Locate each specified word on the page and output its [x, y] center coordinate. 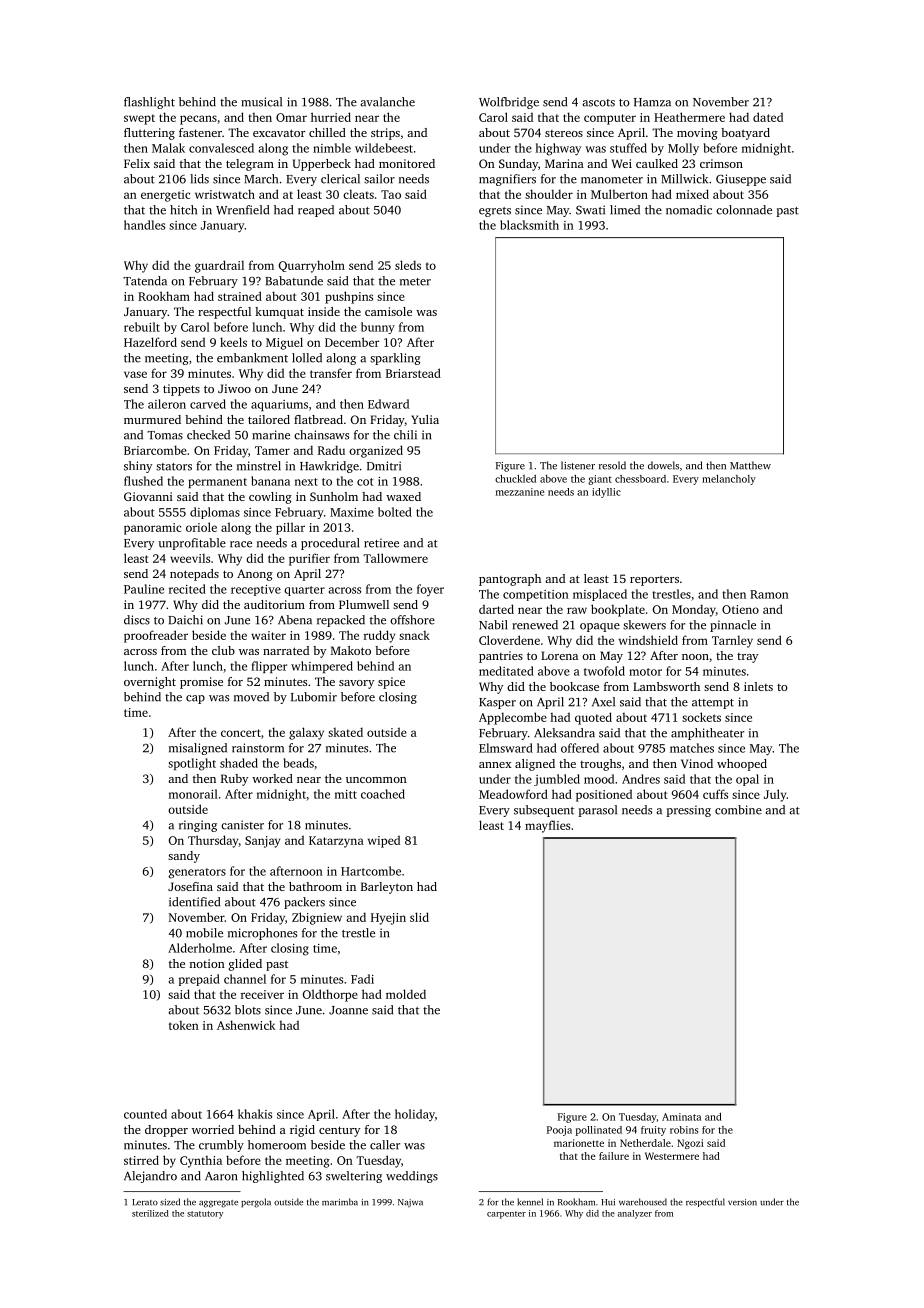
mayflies [547, 826]
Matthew [750, 465]
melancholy [729, 480]
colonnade [744, 210]
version [742, 1202]
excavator [279, 133]
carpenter [506, 1215]
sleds [408, 265]
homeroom [277, 1145]
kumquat [279, 313]
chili [405, 435]
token [184, 1025]
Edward [388, 404]
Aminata [681, 1117]
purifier [309, 559]
